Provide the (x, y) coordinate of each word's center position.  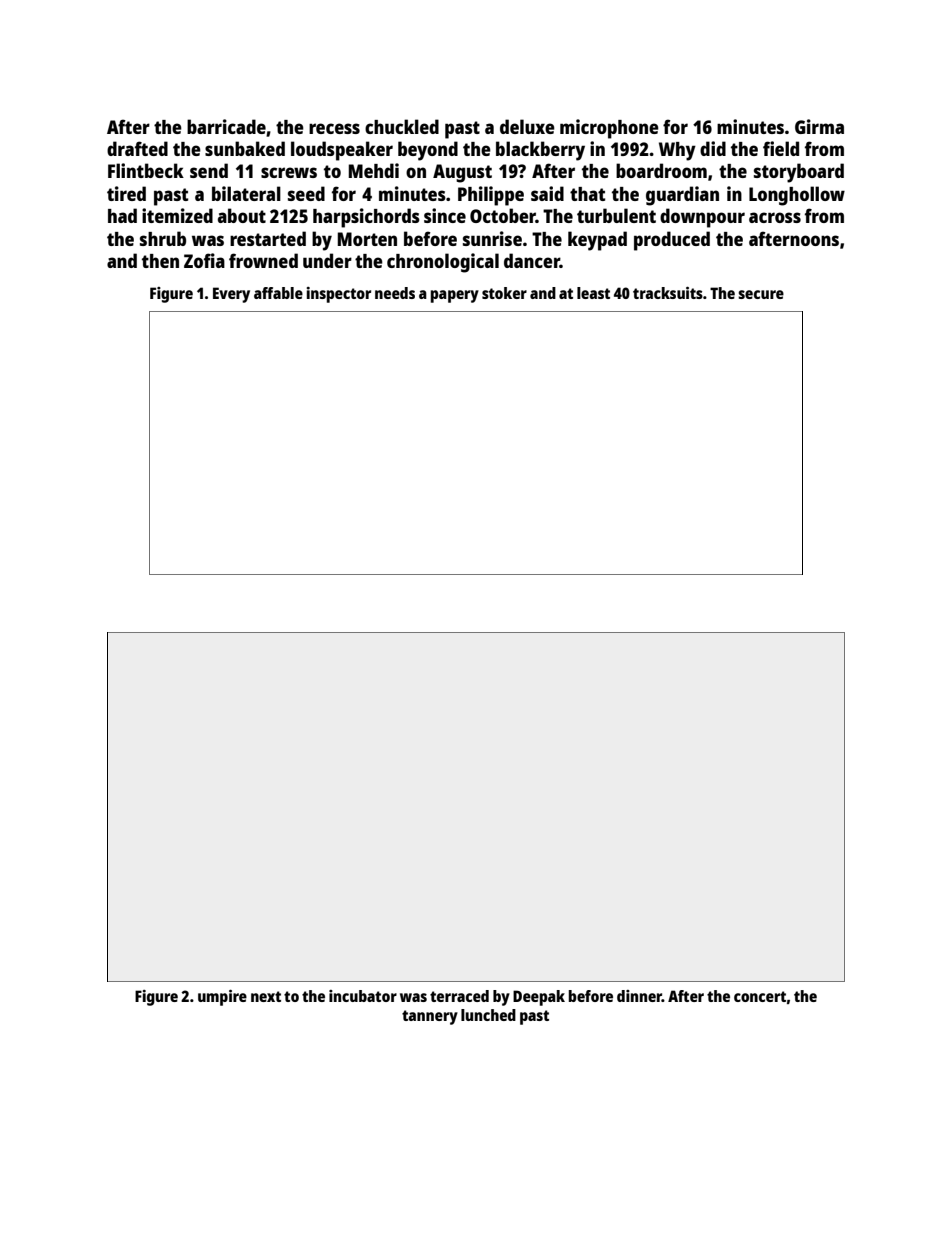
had (122, 215)
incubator (363, 996)
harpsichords (366, 218)
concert (760, 996)
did (713, 148)
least (593, 293)
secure (761, 294)
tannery (430, 1017)
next (266, 996)
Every (231, 295)
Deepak (539, 998)
